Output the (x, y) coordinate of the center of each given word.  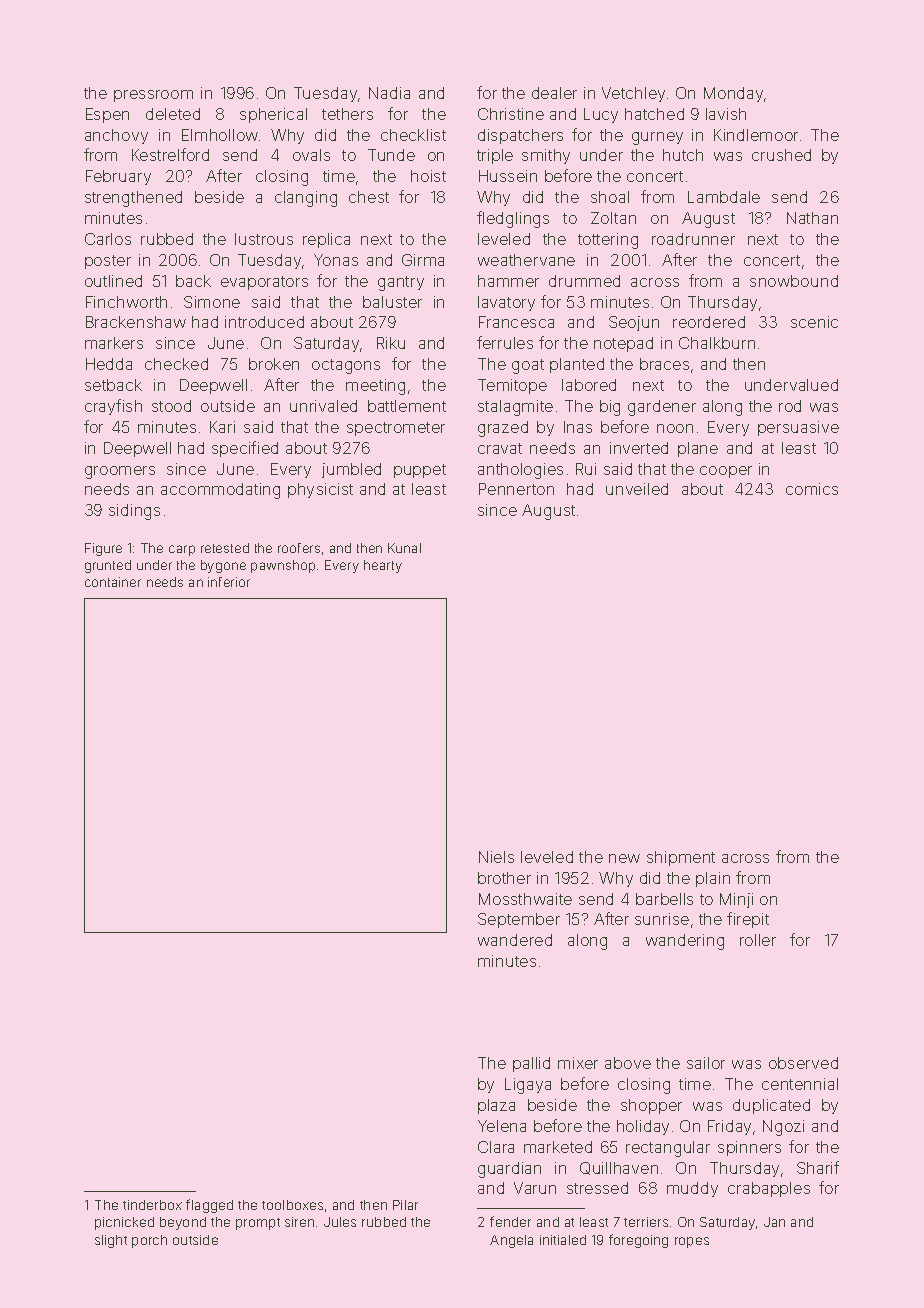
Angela (511, 1241)
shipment (681, 858)
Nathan (812, 218)
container (113, 582)
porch (149, 1241)
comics (812, 489)
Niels (496, 857)
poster (108, 262)
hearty (383, 566)
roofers (299, 548)
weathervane (526, 260)
